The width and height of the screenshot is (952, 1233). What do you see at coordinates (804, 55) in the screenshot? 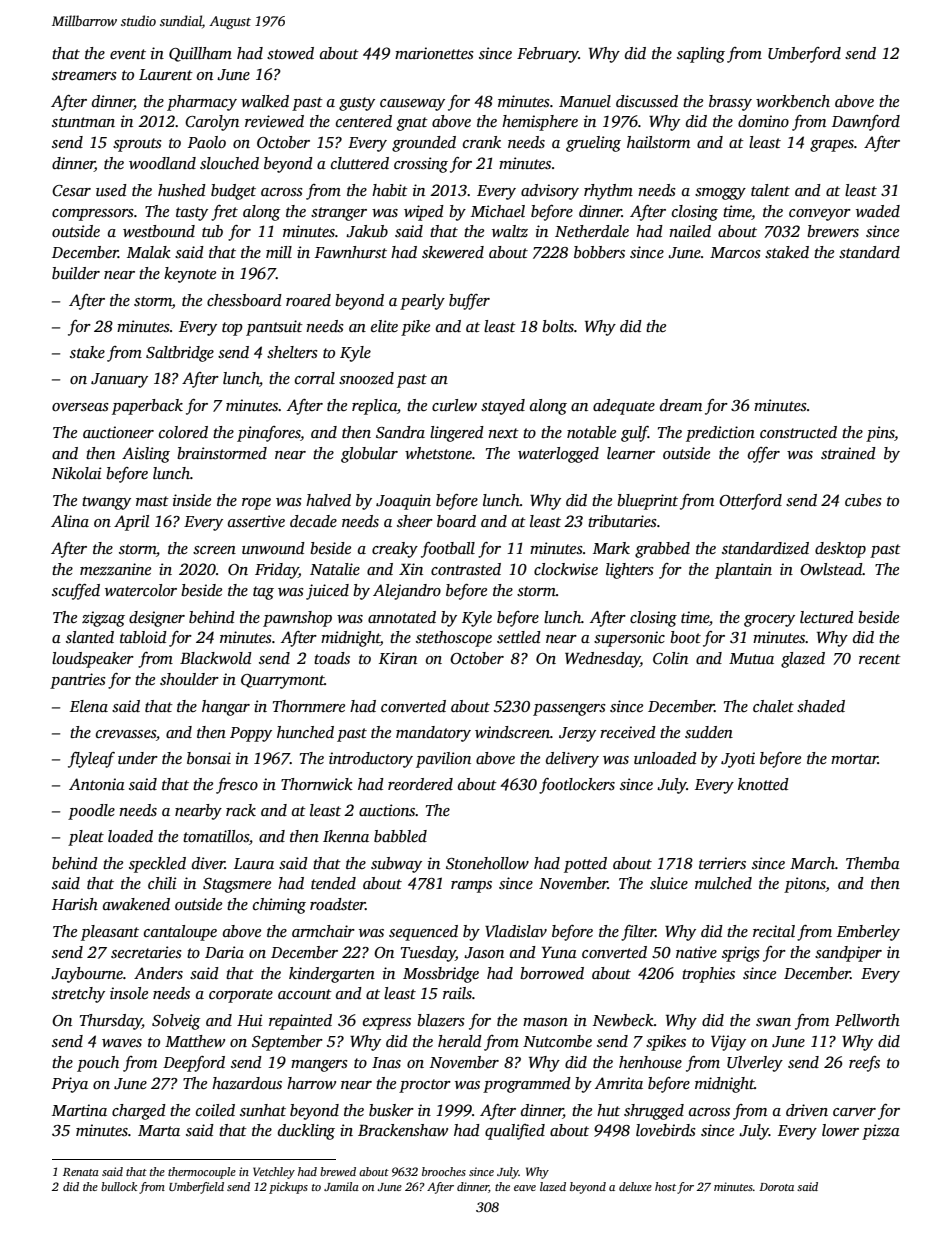
I see `Umberford` at bounding box center [804, 55].
